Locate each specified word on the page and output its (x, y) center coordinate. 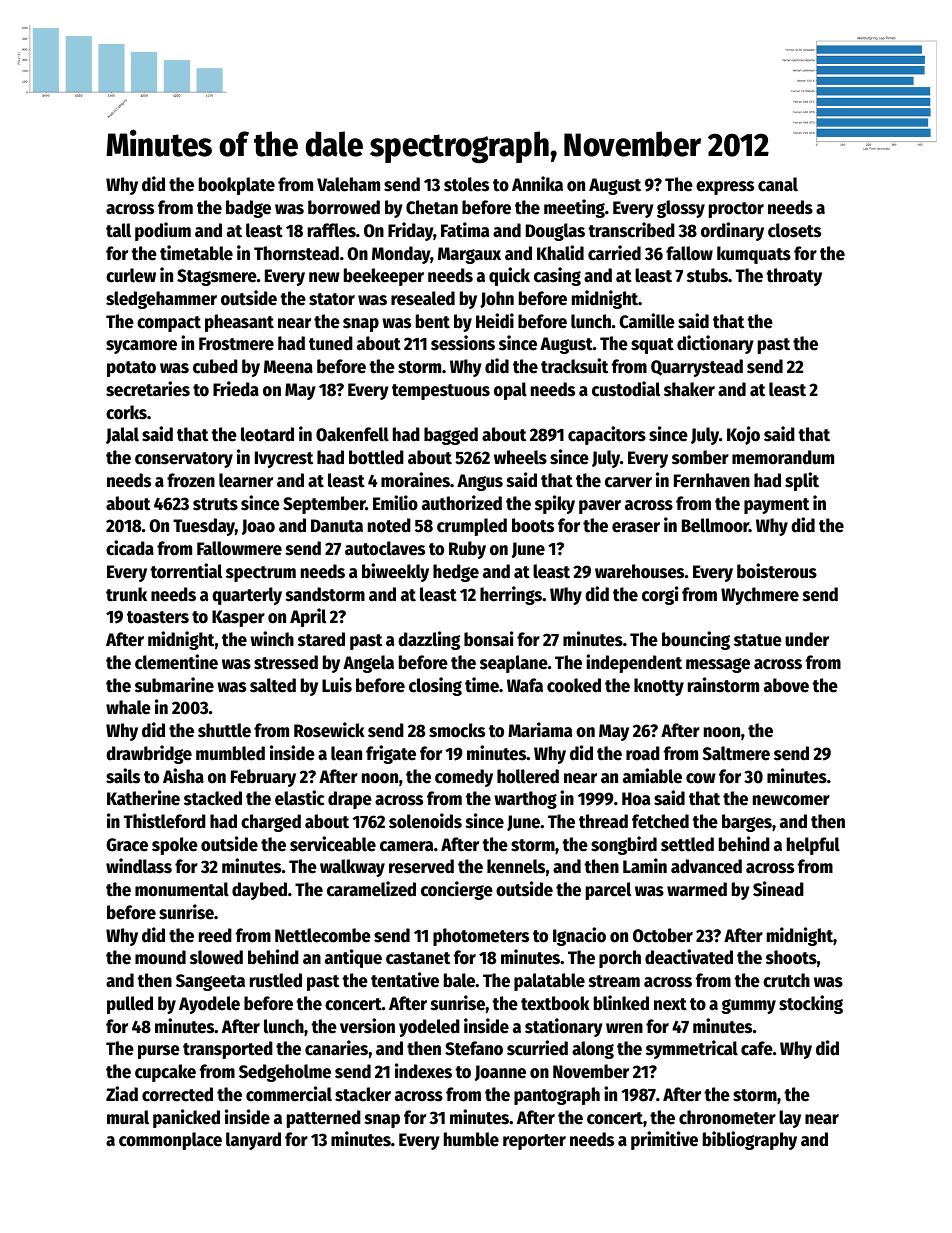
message (718, 665)
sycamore (141, 347)
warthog (525, 800)
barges (747, 823)
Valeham (348, 184)
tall (118, 230)
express (725, 188)
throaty (794, 277)
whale (128, 707)
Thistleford (165, 821)
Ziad (122, 1094)
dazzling (429, 640)
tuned (331, 343)
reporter (534, 1142)
